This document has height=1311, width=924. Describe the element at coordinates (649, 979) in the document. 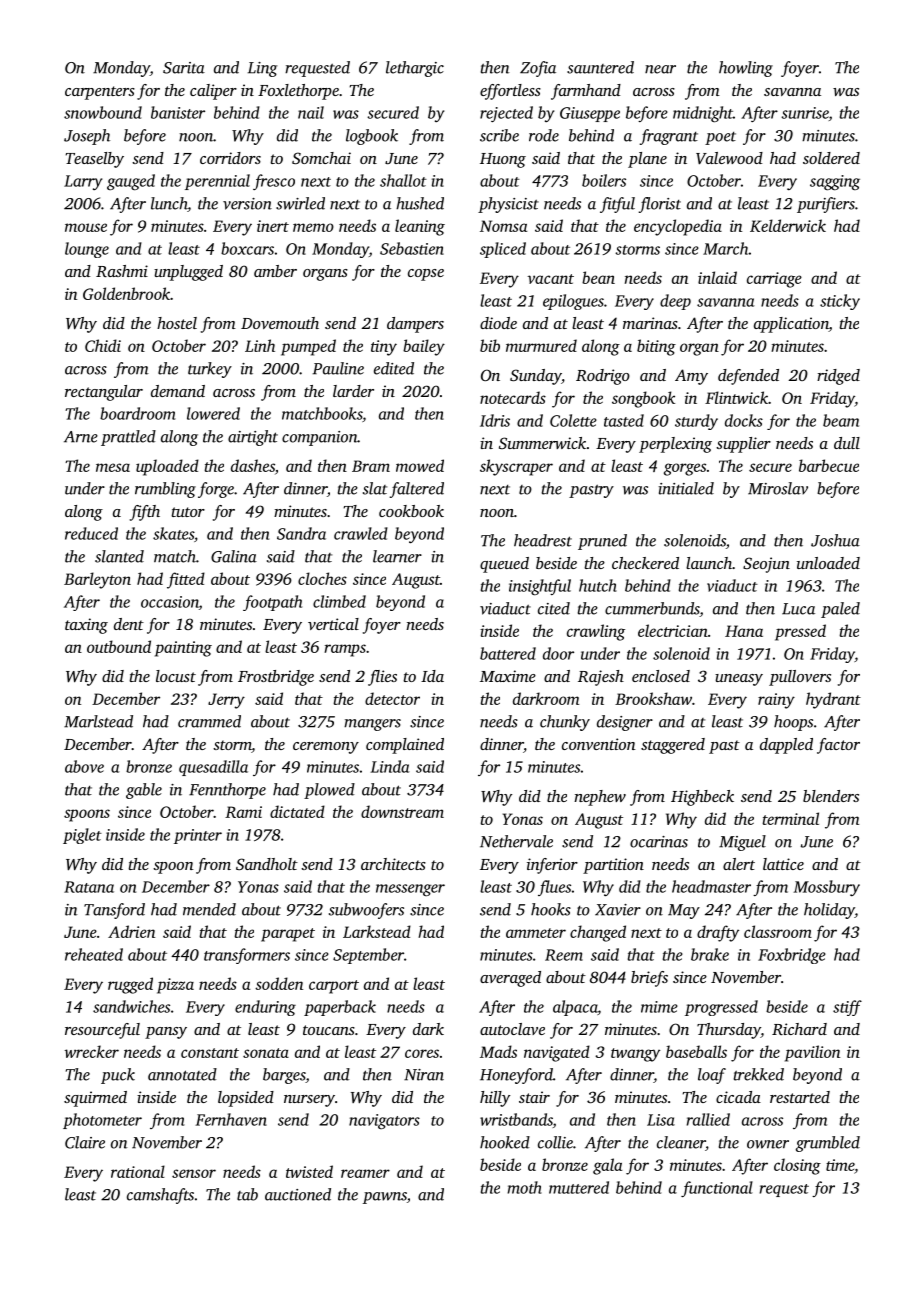

I see `briefs` at that location.
